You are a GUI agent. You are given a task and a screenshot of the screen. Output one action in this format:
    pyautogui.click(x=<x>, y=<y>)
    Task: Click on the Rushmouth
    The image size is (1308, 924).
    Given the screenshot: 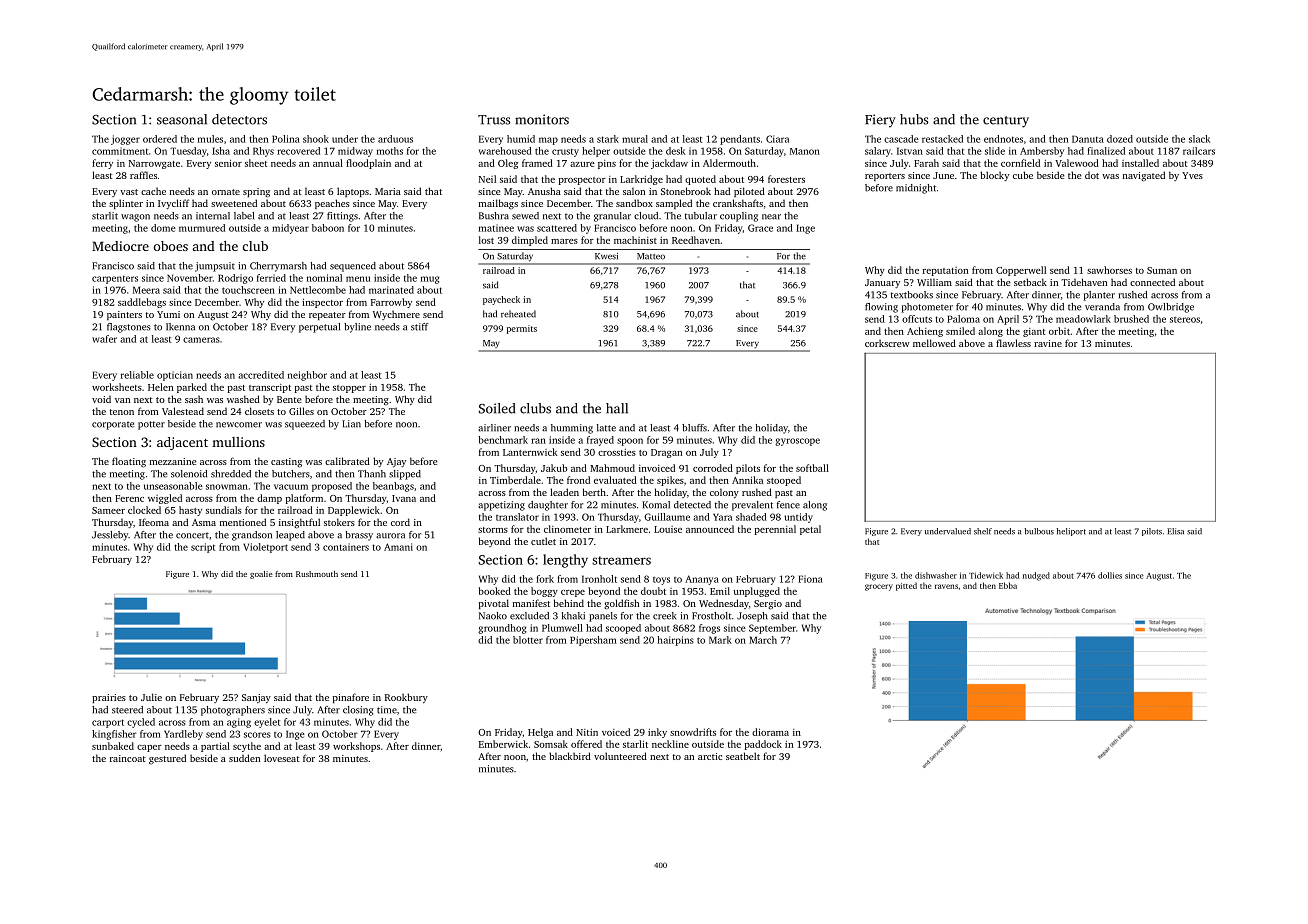 What is the action you would take?
    pyautogui.click(x=317, y=574)
